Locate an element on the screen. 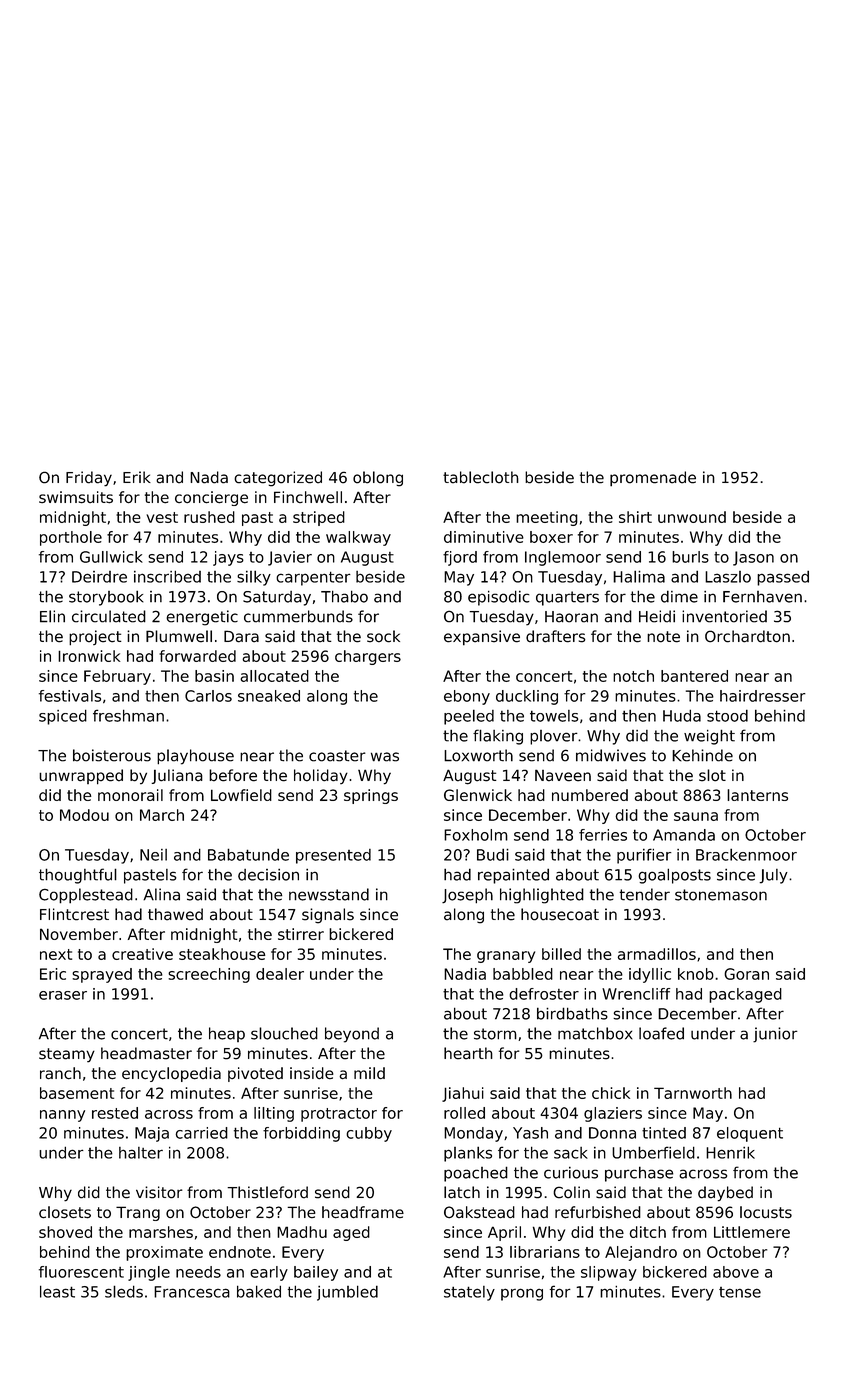 This screenshot has height=1400, width=849. Laszlo is located at coordinates (728, 577).
